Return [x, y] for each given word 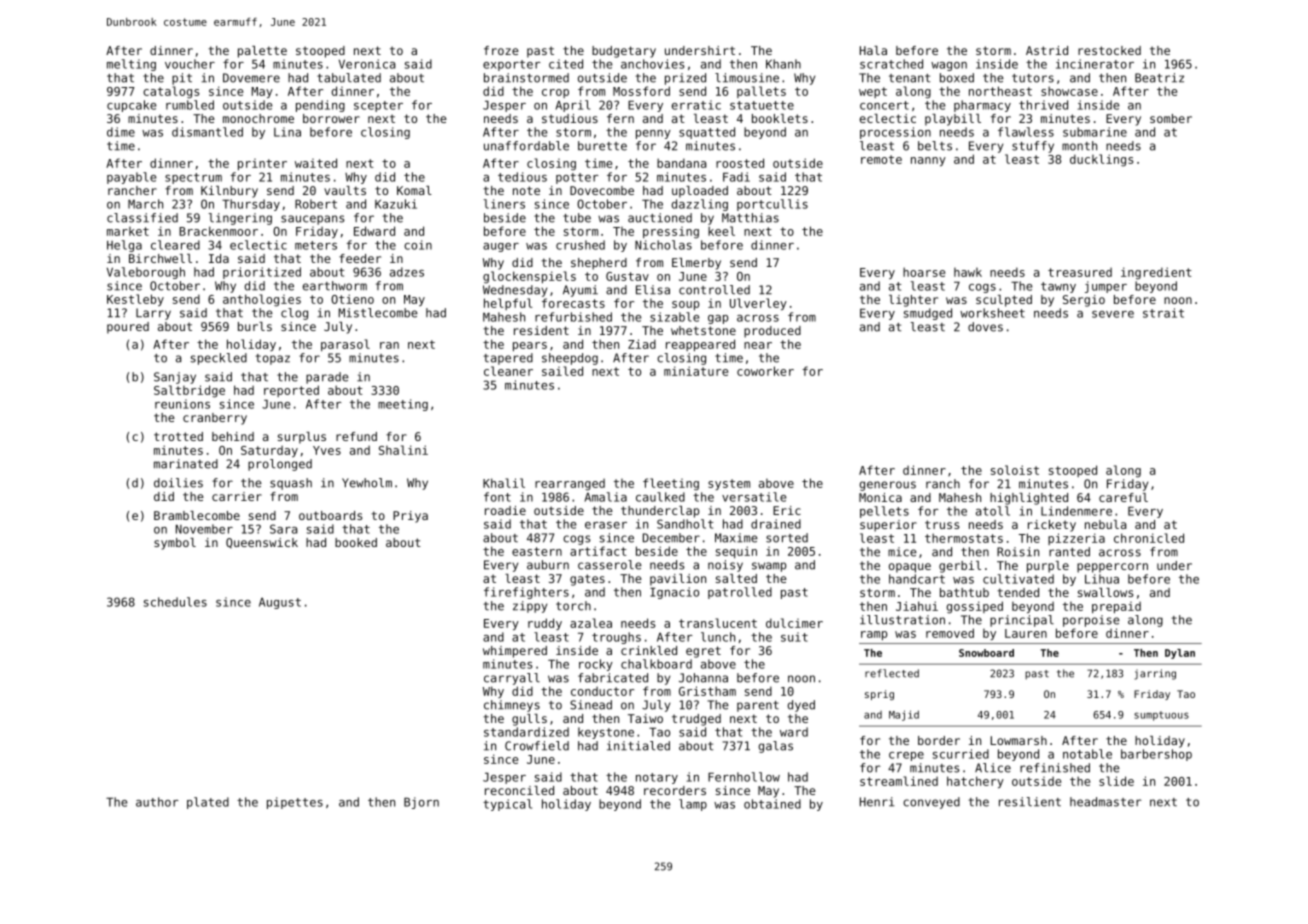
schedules [175, 602]
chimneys [512, 706]
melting [131, 65]
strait [1163, 313]
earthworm [335, 286]
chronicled [1149, 538]
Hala [873, 50]
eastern [537, 551]
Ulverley [758, 304]
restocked [1109, 50]
